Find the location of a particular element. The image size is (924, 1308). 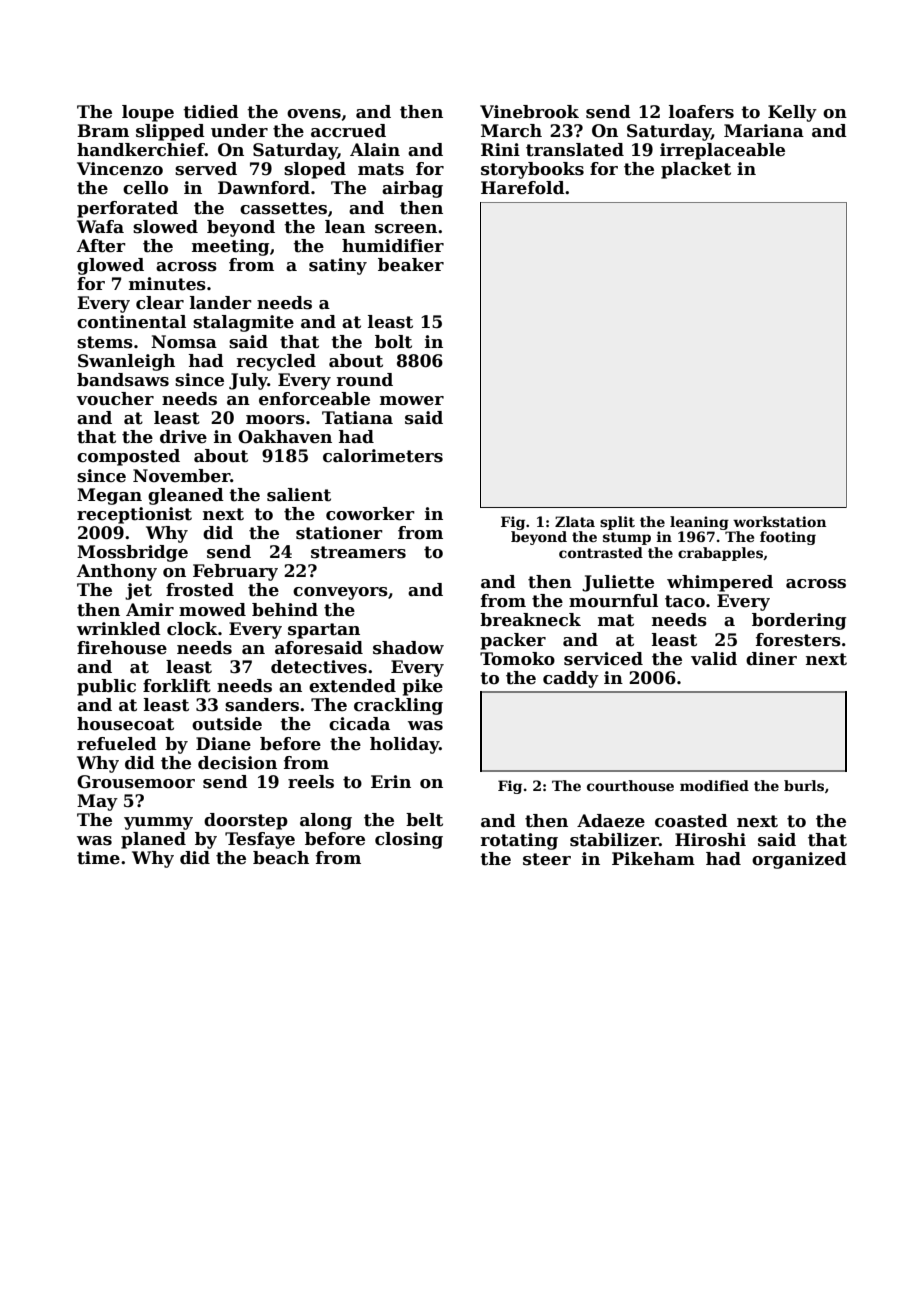

jet is located at coordinates (138, 591).
